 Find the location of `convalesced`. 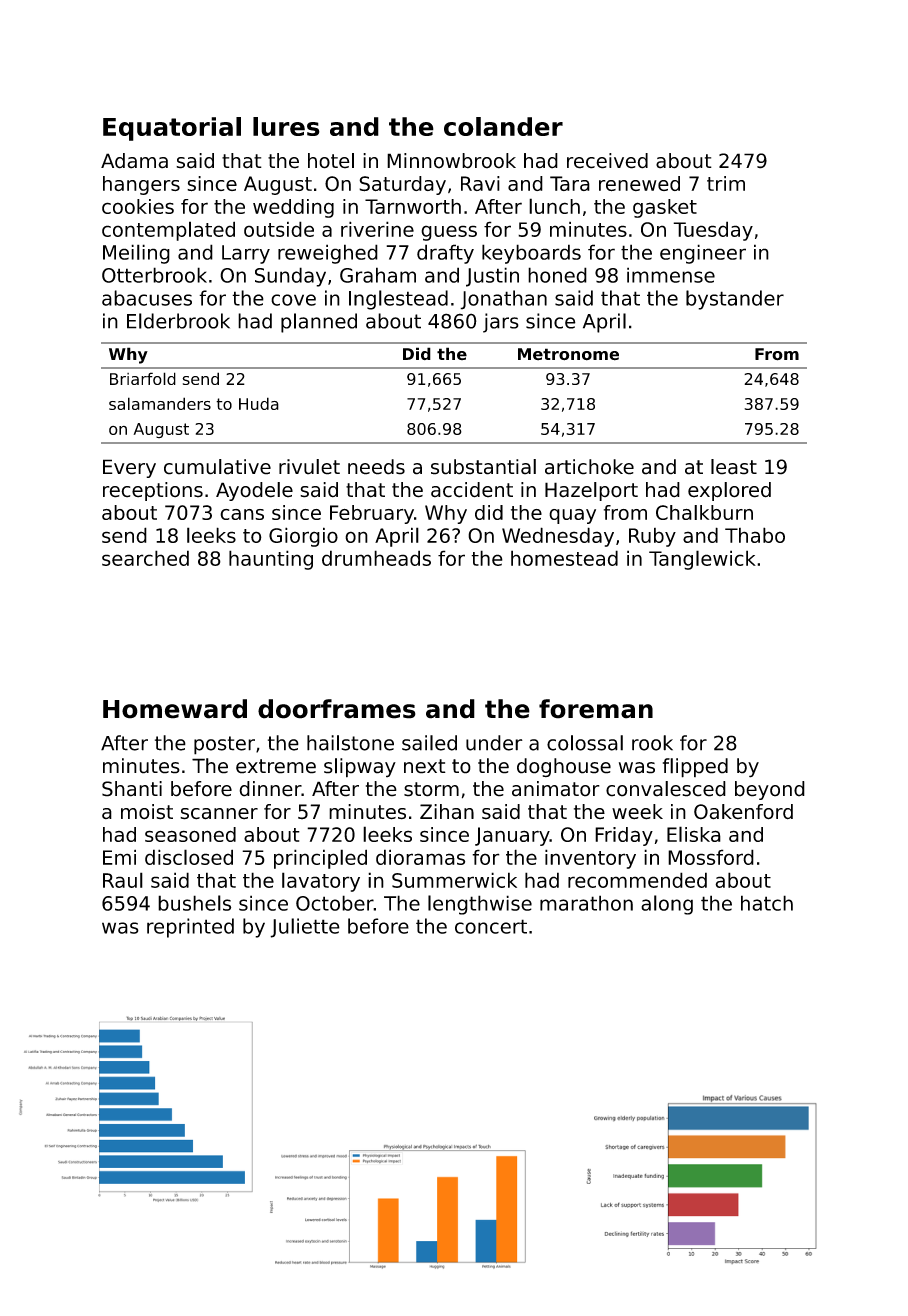

convalesced is located at coordinates (666, 789).
